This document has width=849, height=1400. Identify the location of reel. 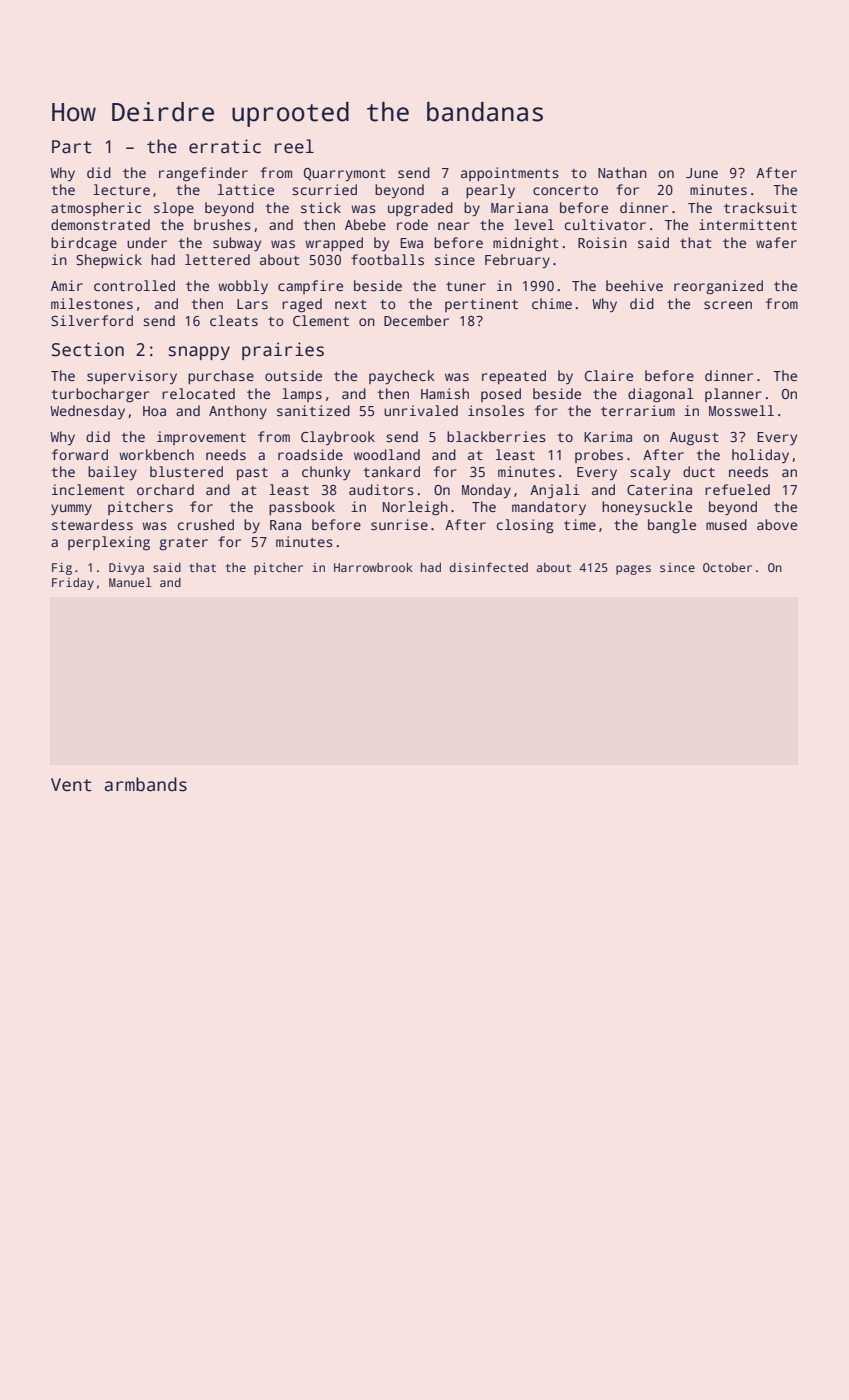
(294, 146).
